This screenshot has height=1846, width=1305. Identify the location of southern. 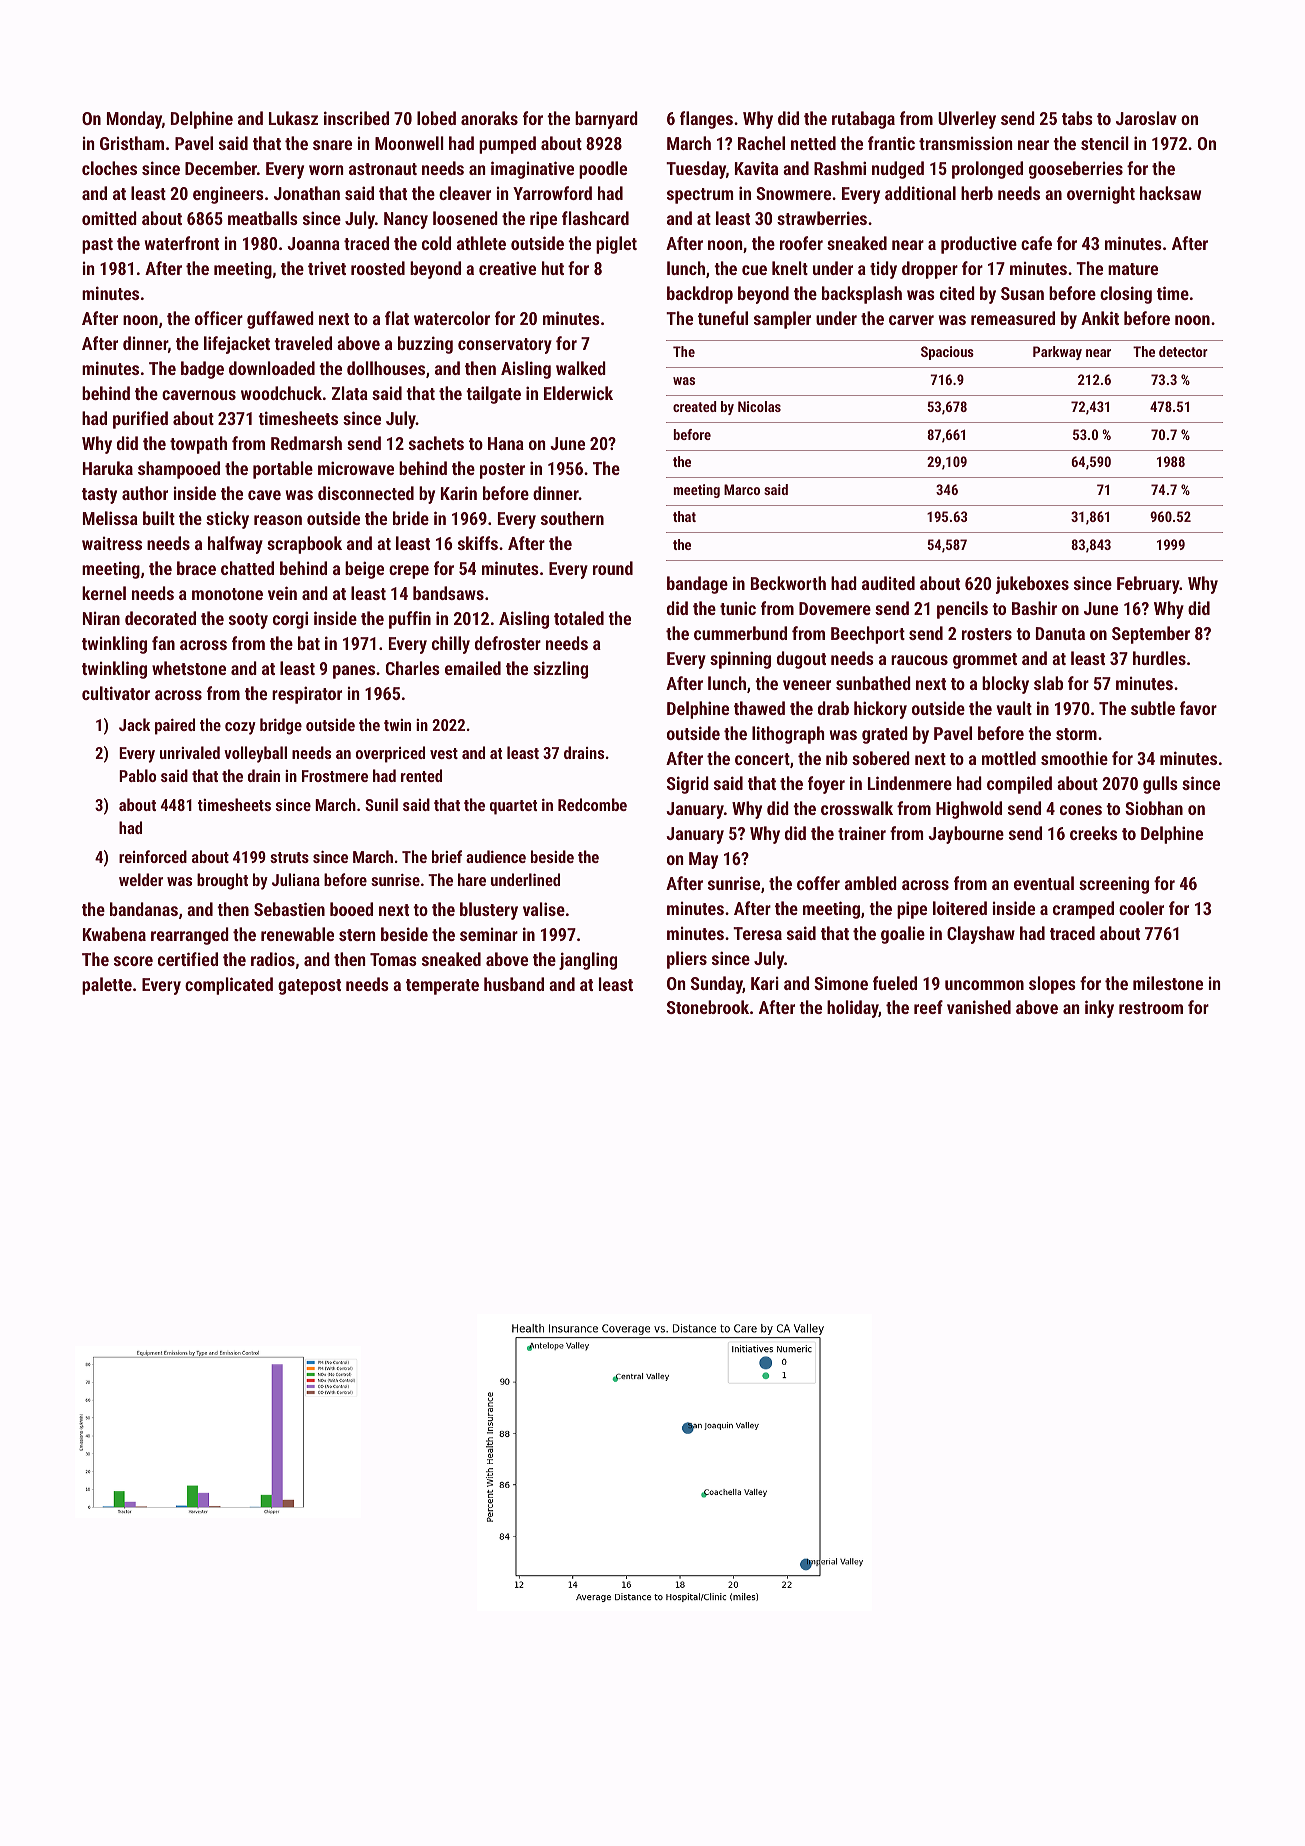
(572, 518).
